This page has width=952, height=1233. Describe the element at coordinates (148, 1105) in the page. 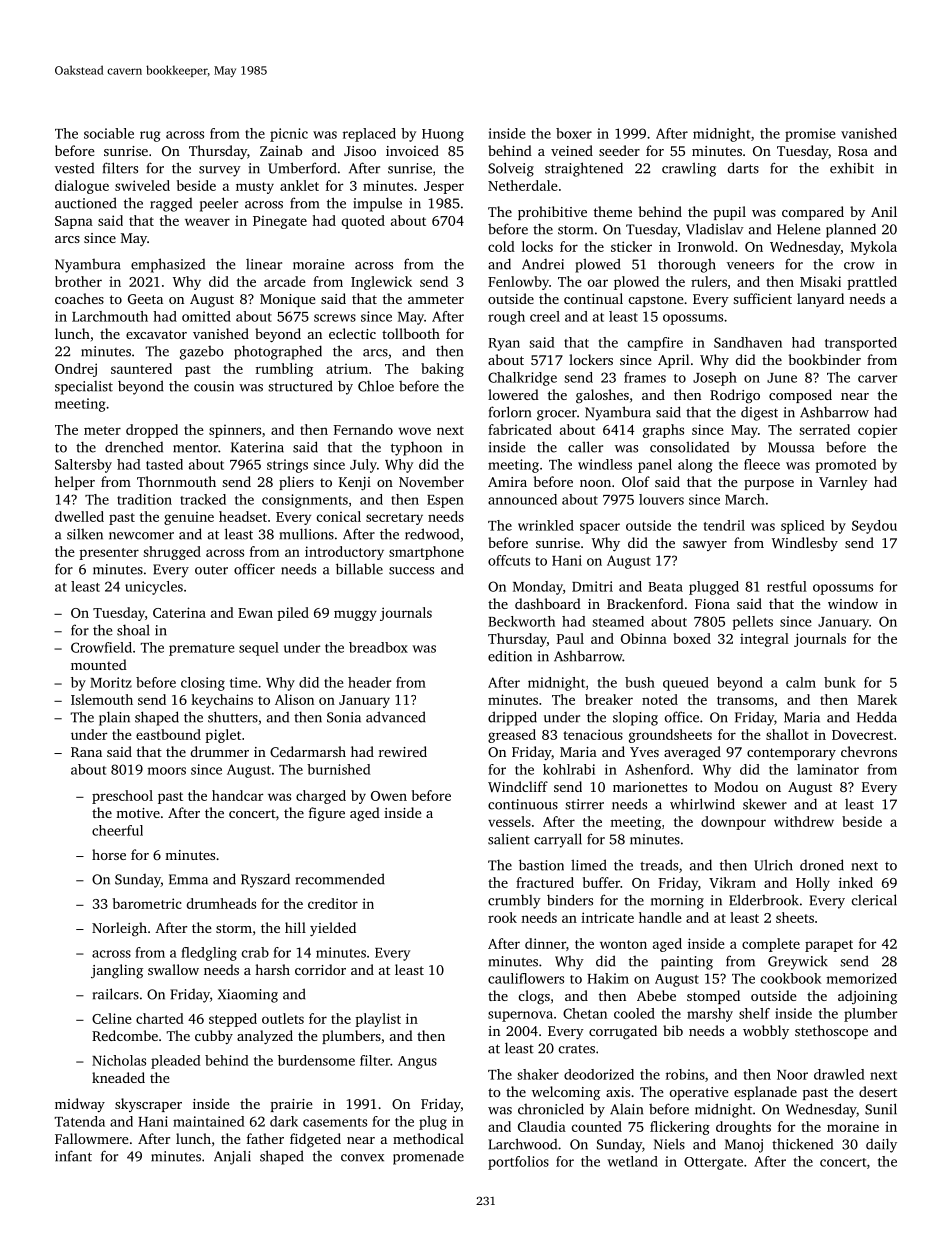

I see `skyscraper` at that location.
